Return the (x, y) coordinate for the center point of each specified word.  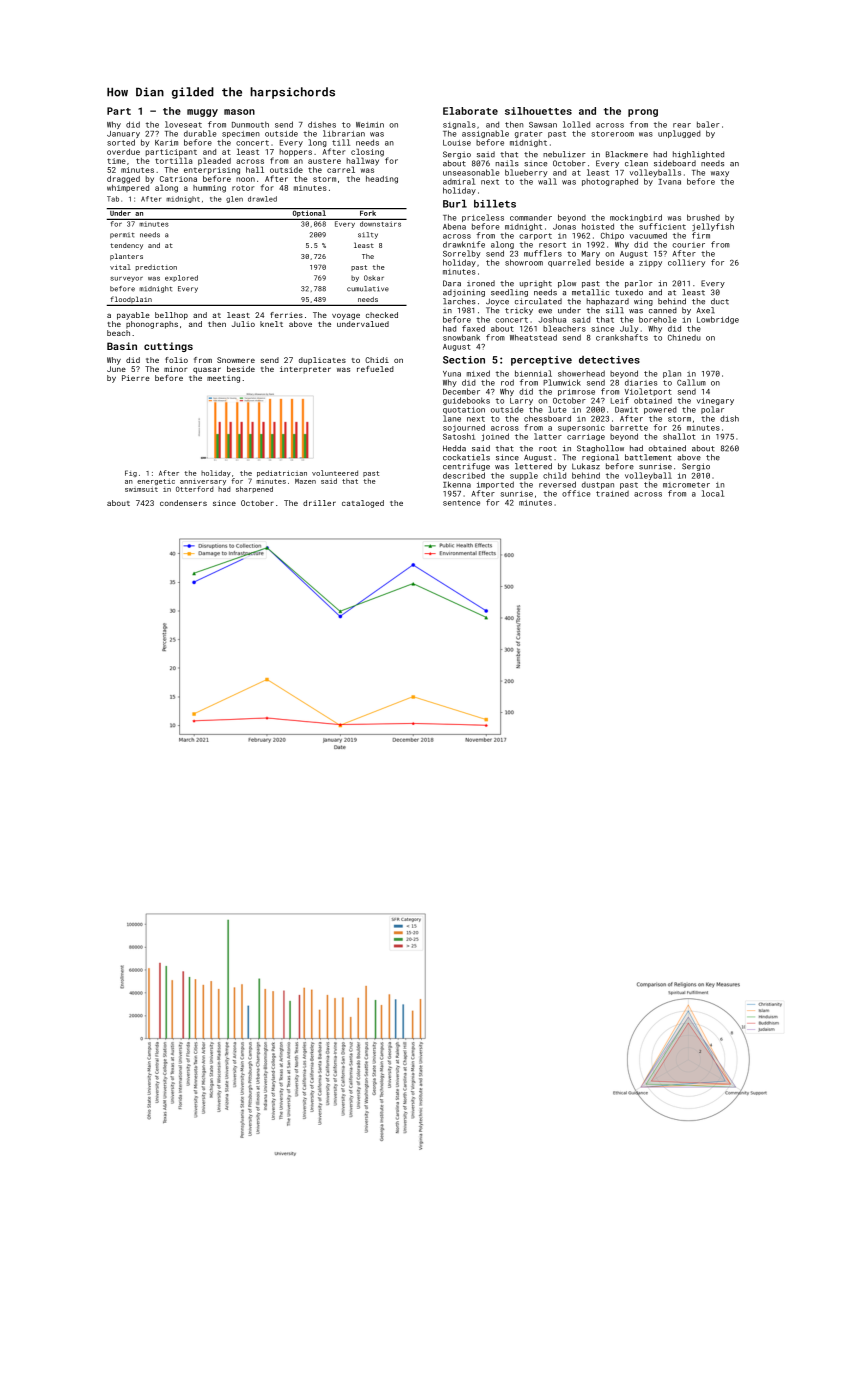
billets (495, 204)
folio (176, 360)
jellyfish (713, 227)
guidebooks (466, 401)
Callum (691, 382)
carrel (341, 170)
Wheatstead (533, 337)
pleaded (214, 161)
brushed (703, 217)
